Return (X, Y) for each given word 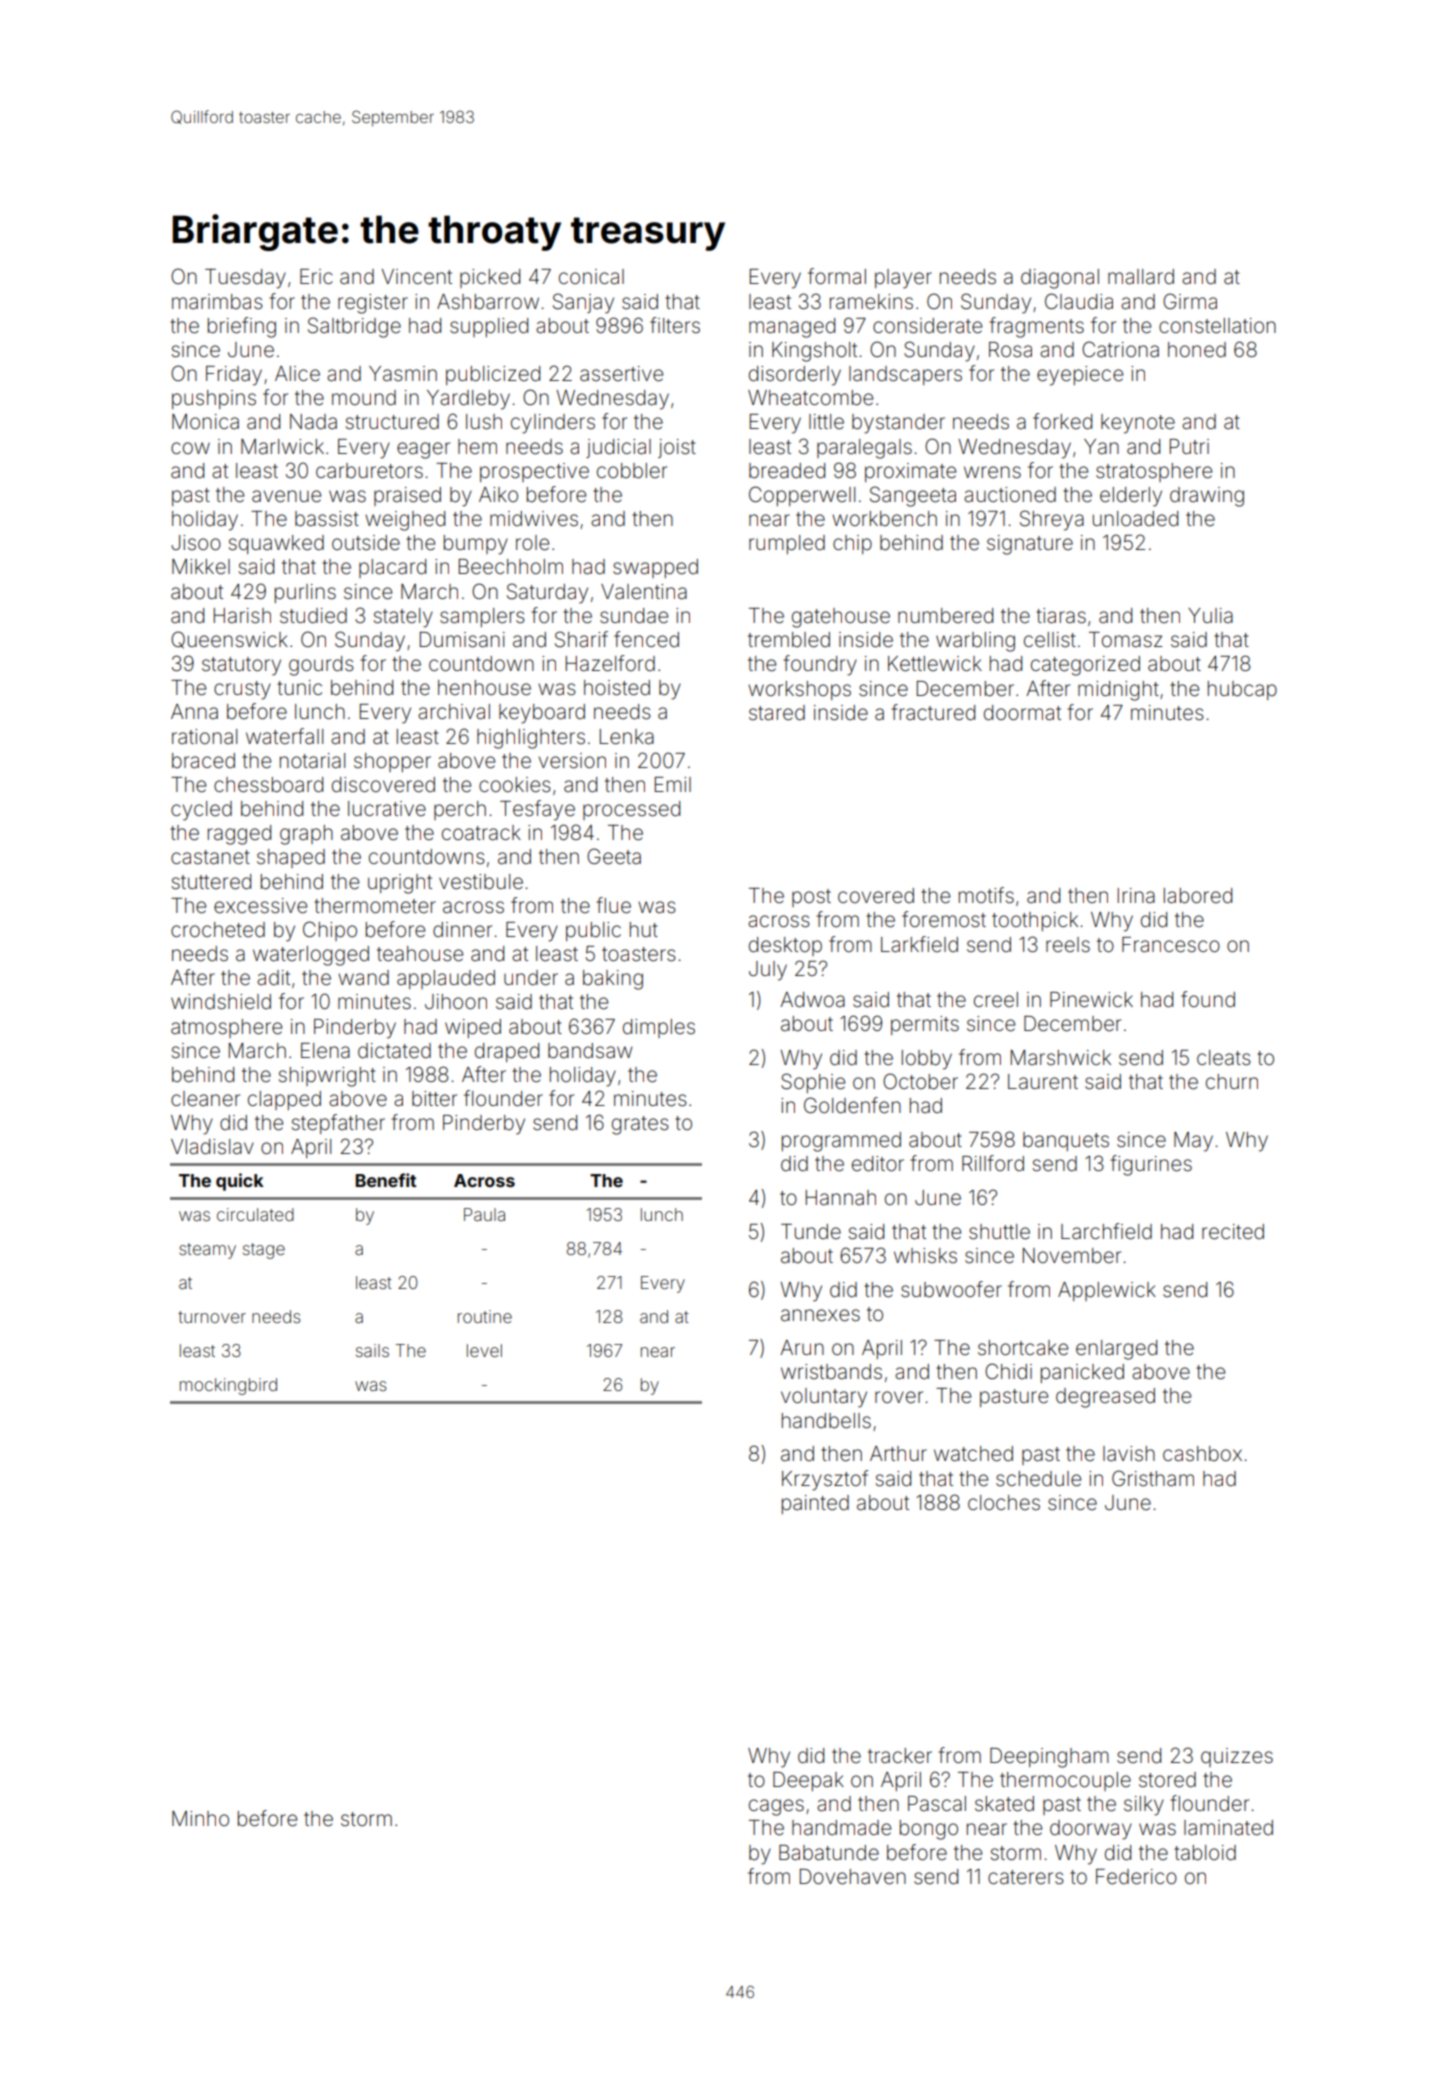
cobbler (632, 470)
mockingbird (228, 1386)
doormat (1022, 712)
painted (815, 1504)
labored (1198, 895)
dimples (659, 1028)
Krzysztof (825, 1480)
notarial (312, 760)
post (811, 898)
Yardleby (468, 400)
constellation (1217, 325)
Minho (200, 1818)
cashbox (1202, 1453)
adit (273, 977)
